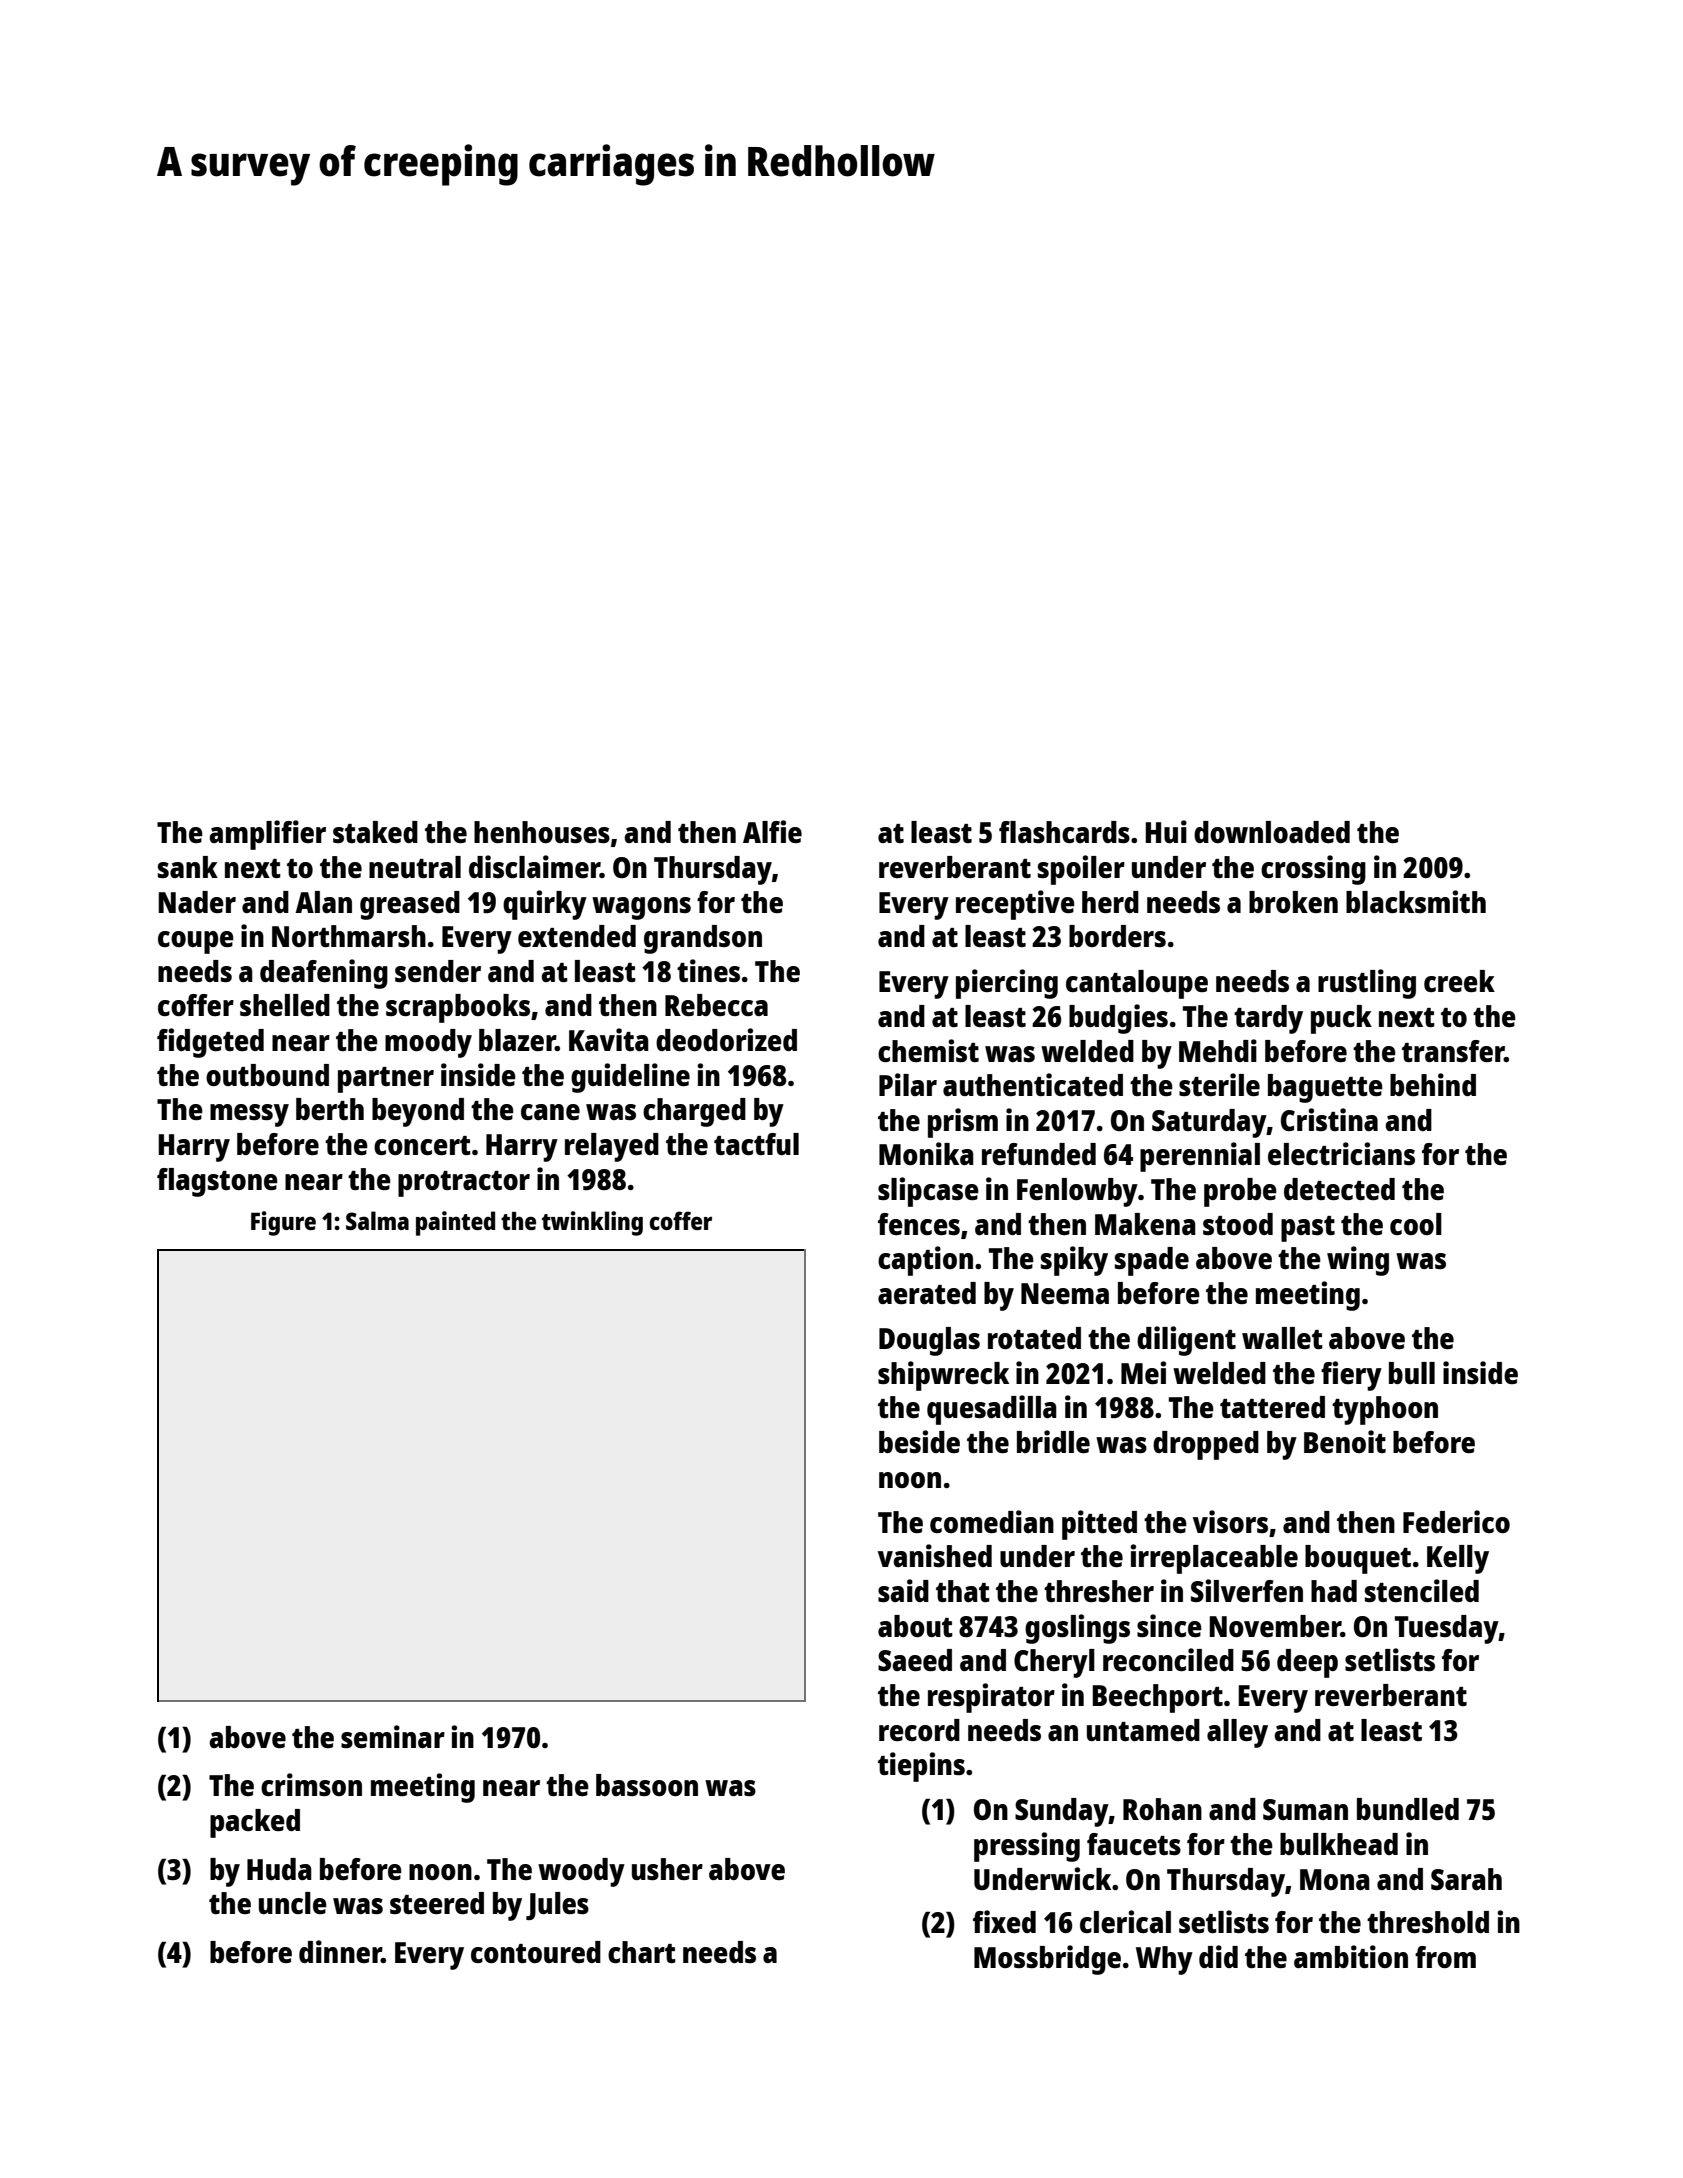 The height and width of the screenshot is (2178, 1683). What do you see at coordinates (647, 1785) in the screenshot?
I see `bassoon` at bounding box center [647, 1785].
